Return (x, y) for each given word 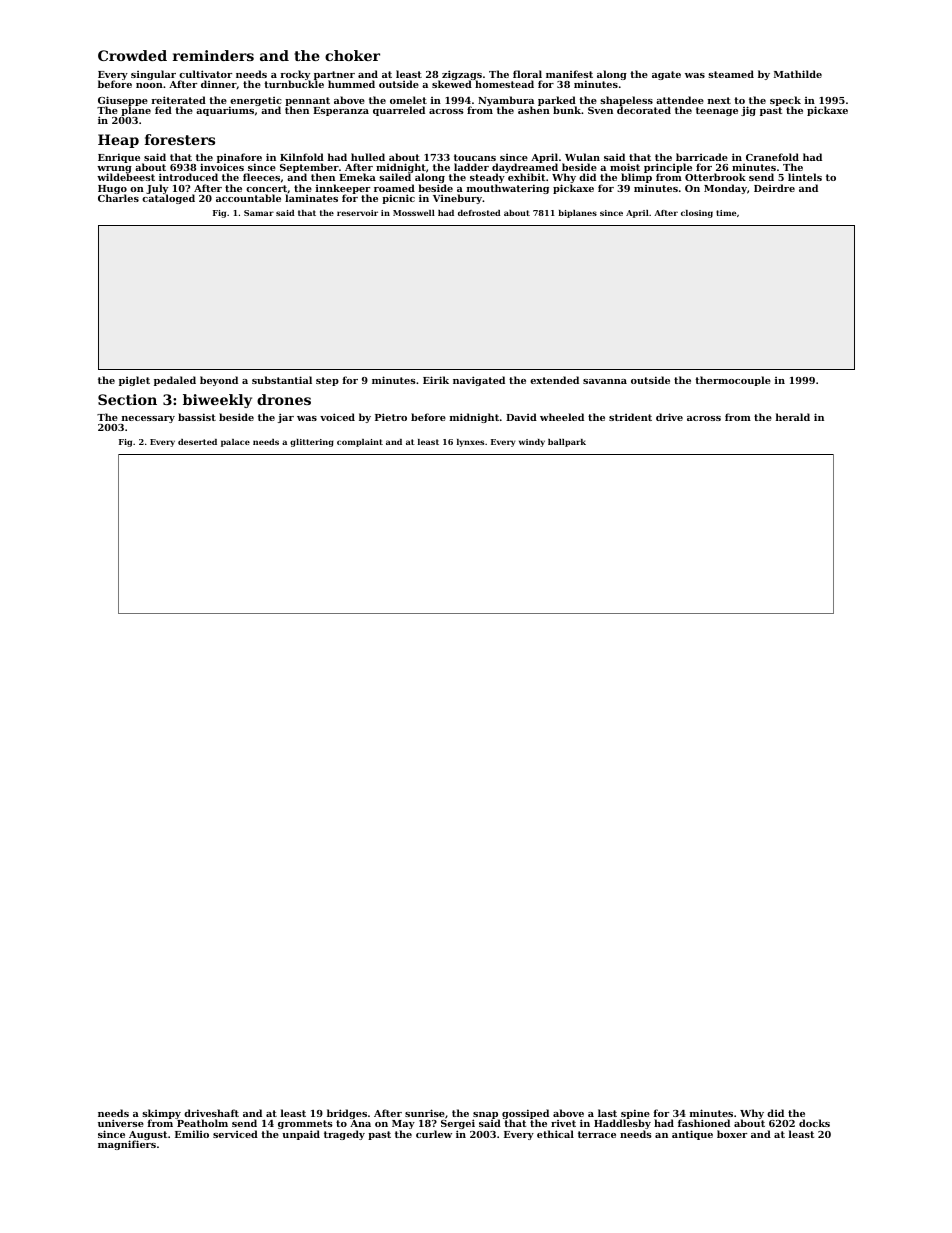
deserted (197, 442)
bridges (347, 1114)
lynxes (470, 443)
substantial (282, 380)
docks (814, 1123)
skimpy (161, 1114)
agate (666, 75)
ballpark (567, 443)
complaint (360, 443)
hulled (368, 157)
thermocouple (733, 381)
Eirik (436, 380)
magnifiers (127, 1145)
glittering (312, 443)
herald (793, 417)
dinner (219, 84)
